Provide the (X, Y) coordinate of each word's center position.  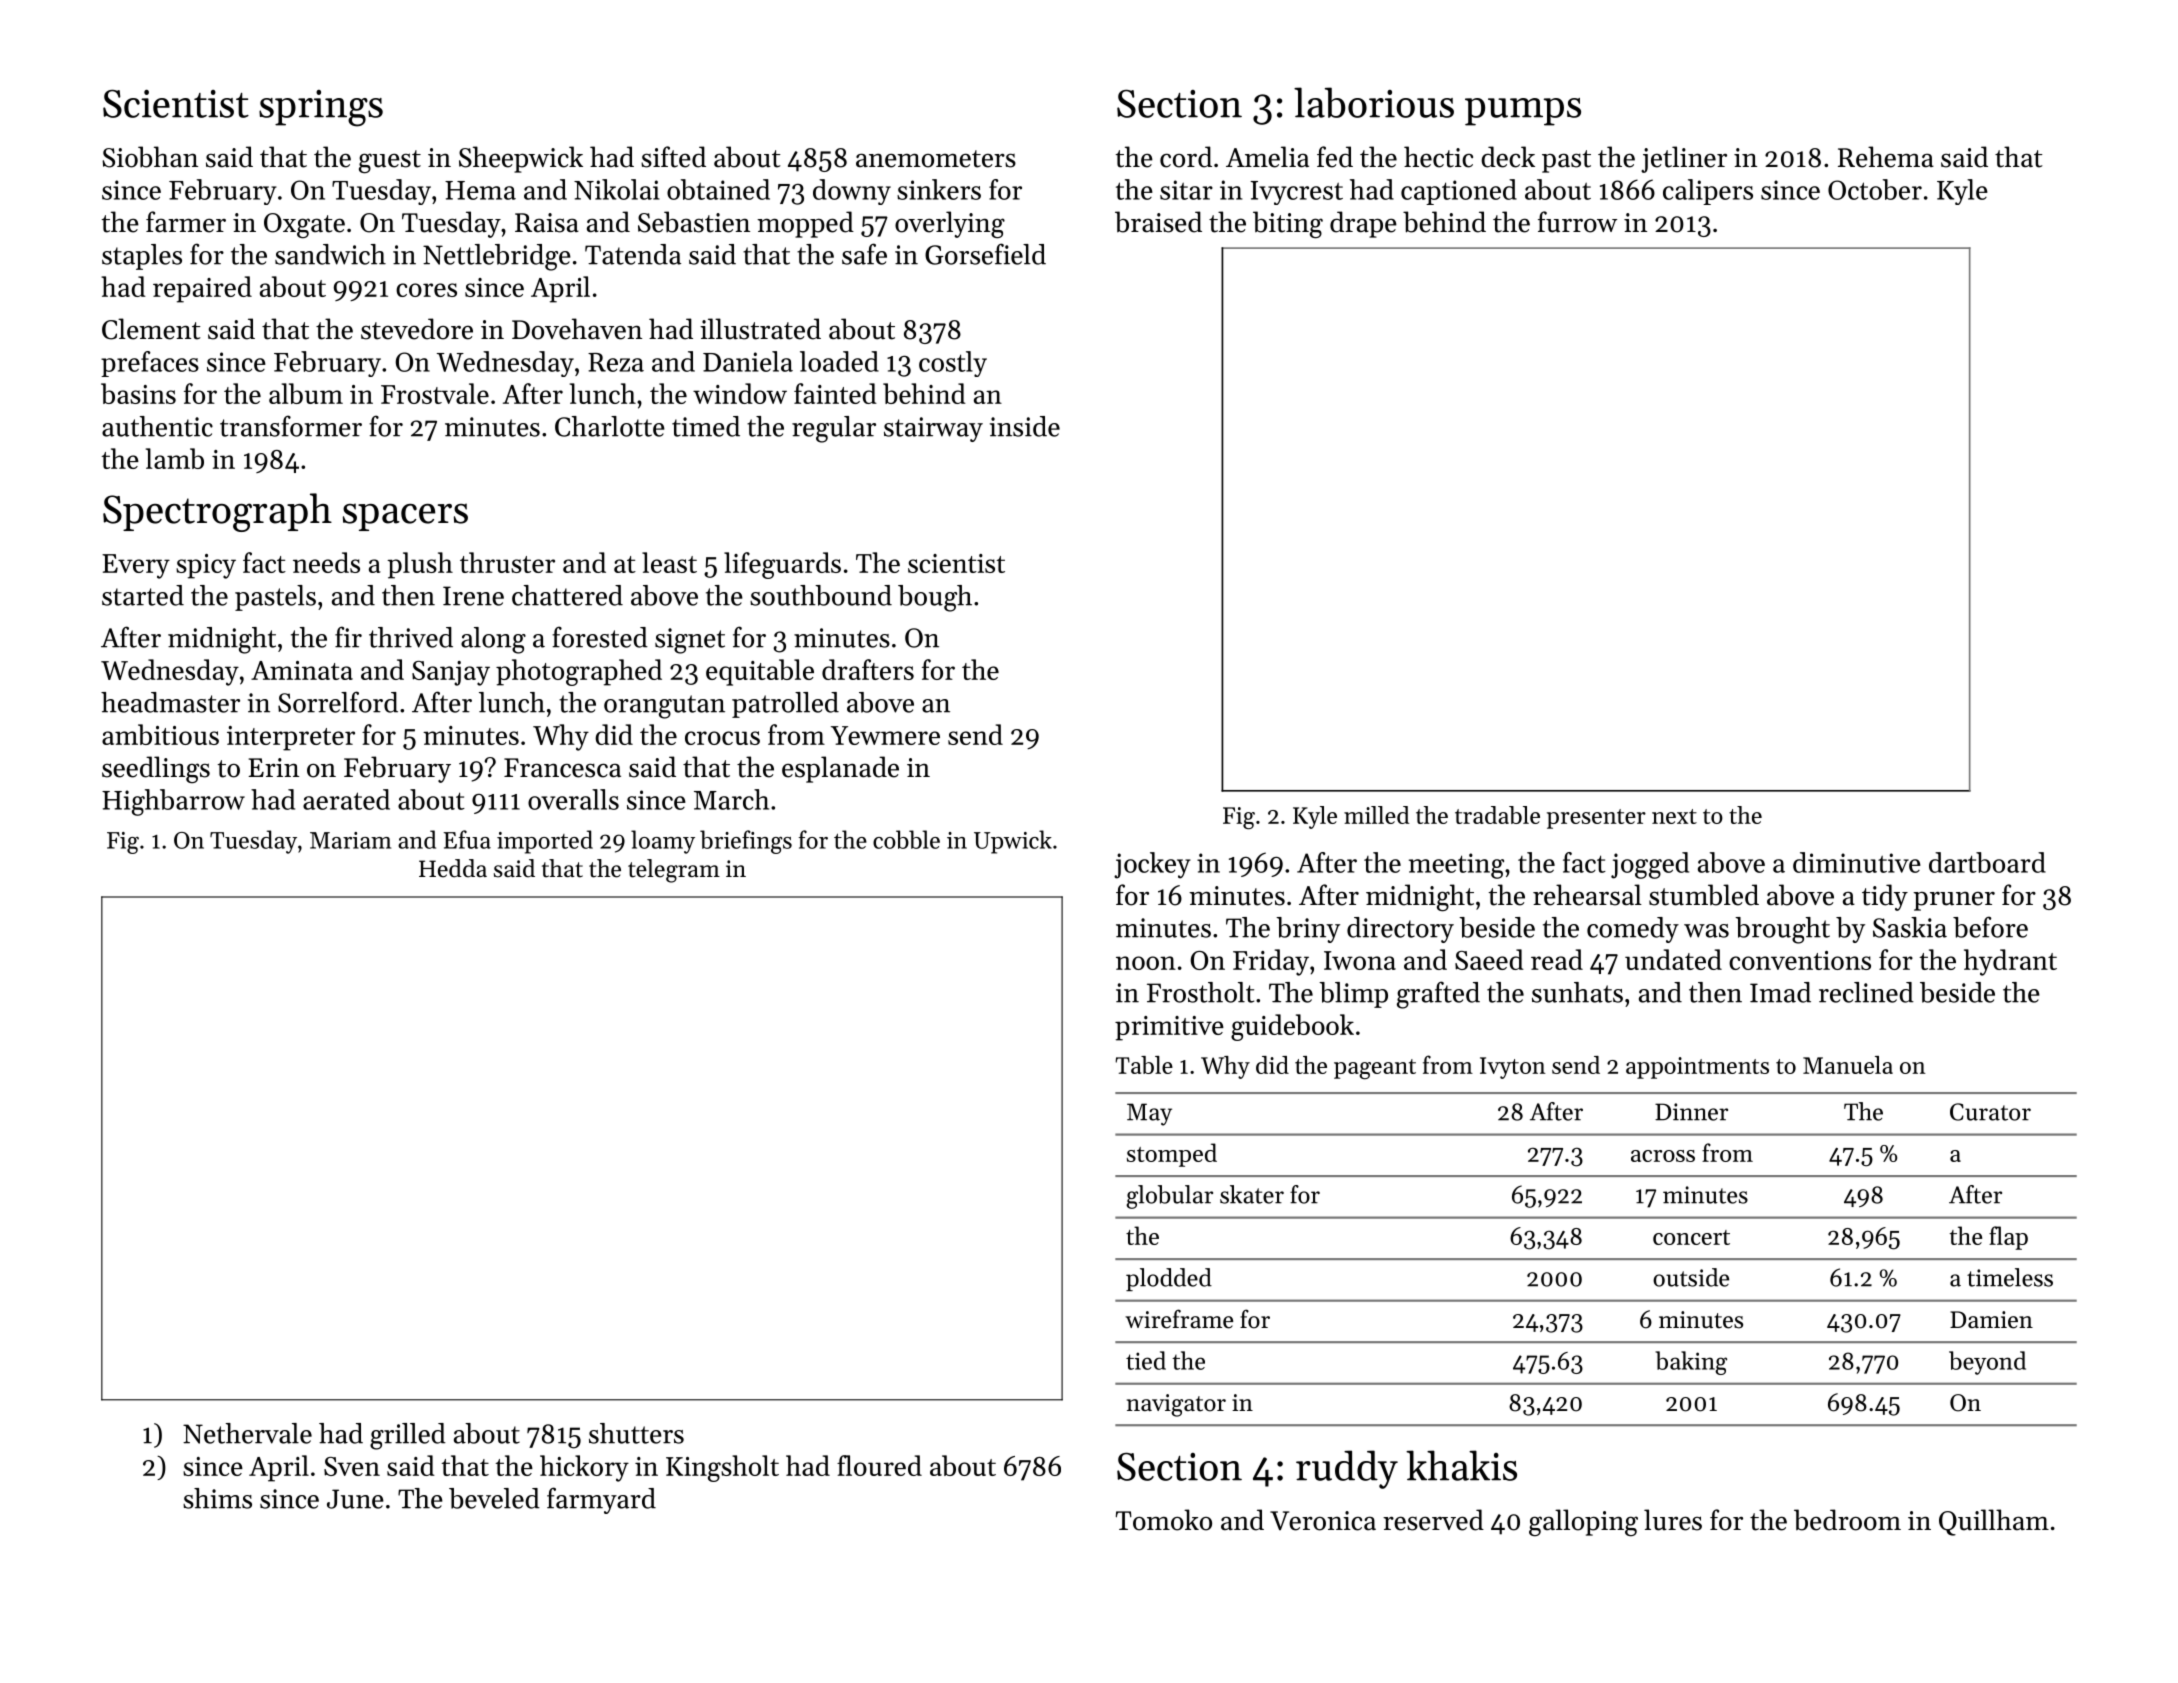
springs (321, 108)
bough (935, 598)
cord (1186, 157)
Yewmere (885, 735)
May (1149, 1114)
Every (136, 566)
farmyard (601, 1500)
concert (1691, 1237)
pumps (1523, 112)
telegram (674, 871)
